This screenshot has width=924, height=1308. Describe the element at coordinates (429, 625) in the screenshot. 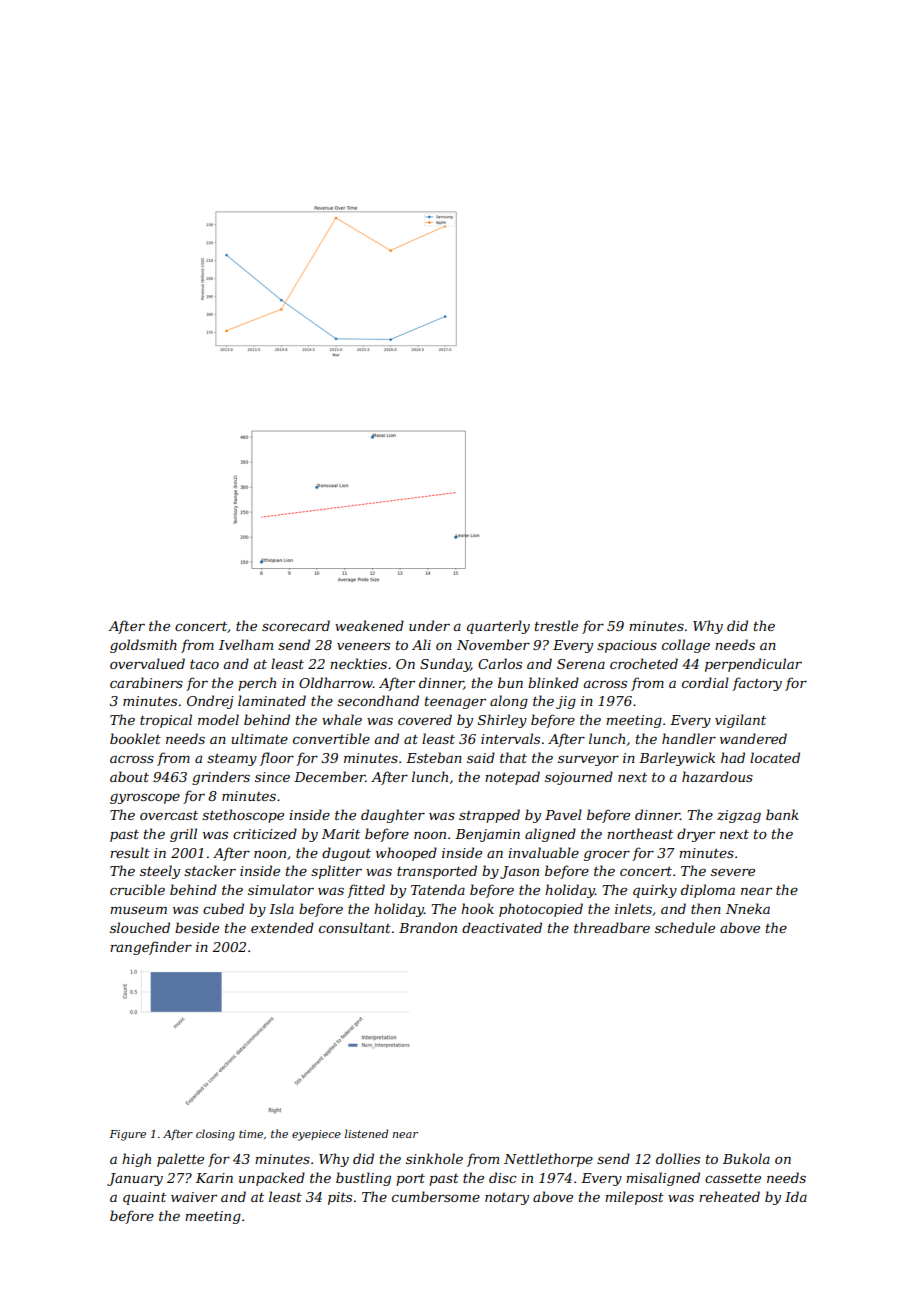

I see `under` at that location.
